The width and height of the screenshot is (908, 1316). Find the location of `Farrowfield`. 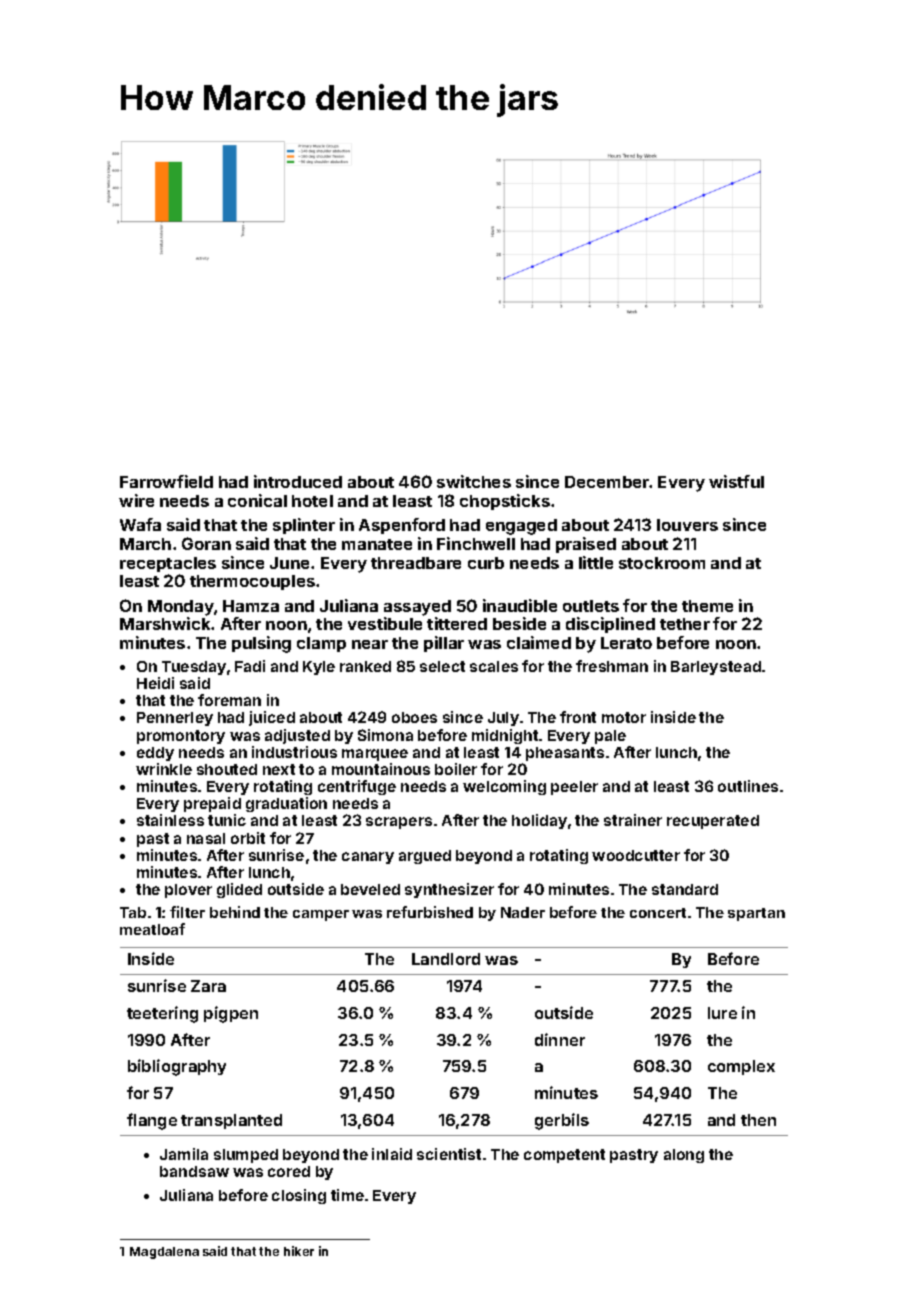

Farrowfield is located at coordinates (166, 481).
